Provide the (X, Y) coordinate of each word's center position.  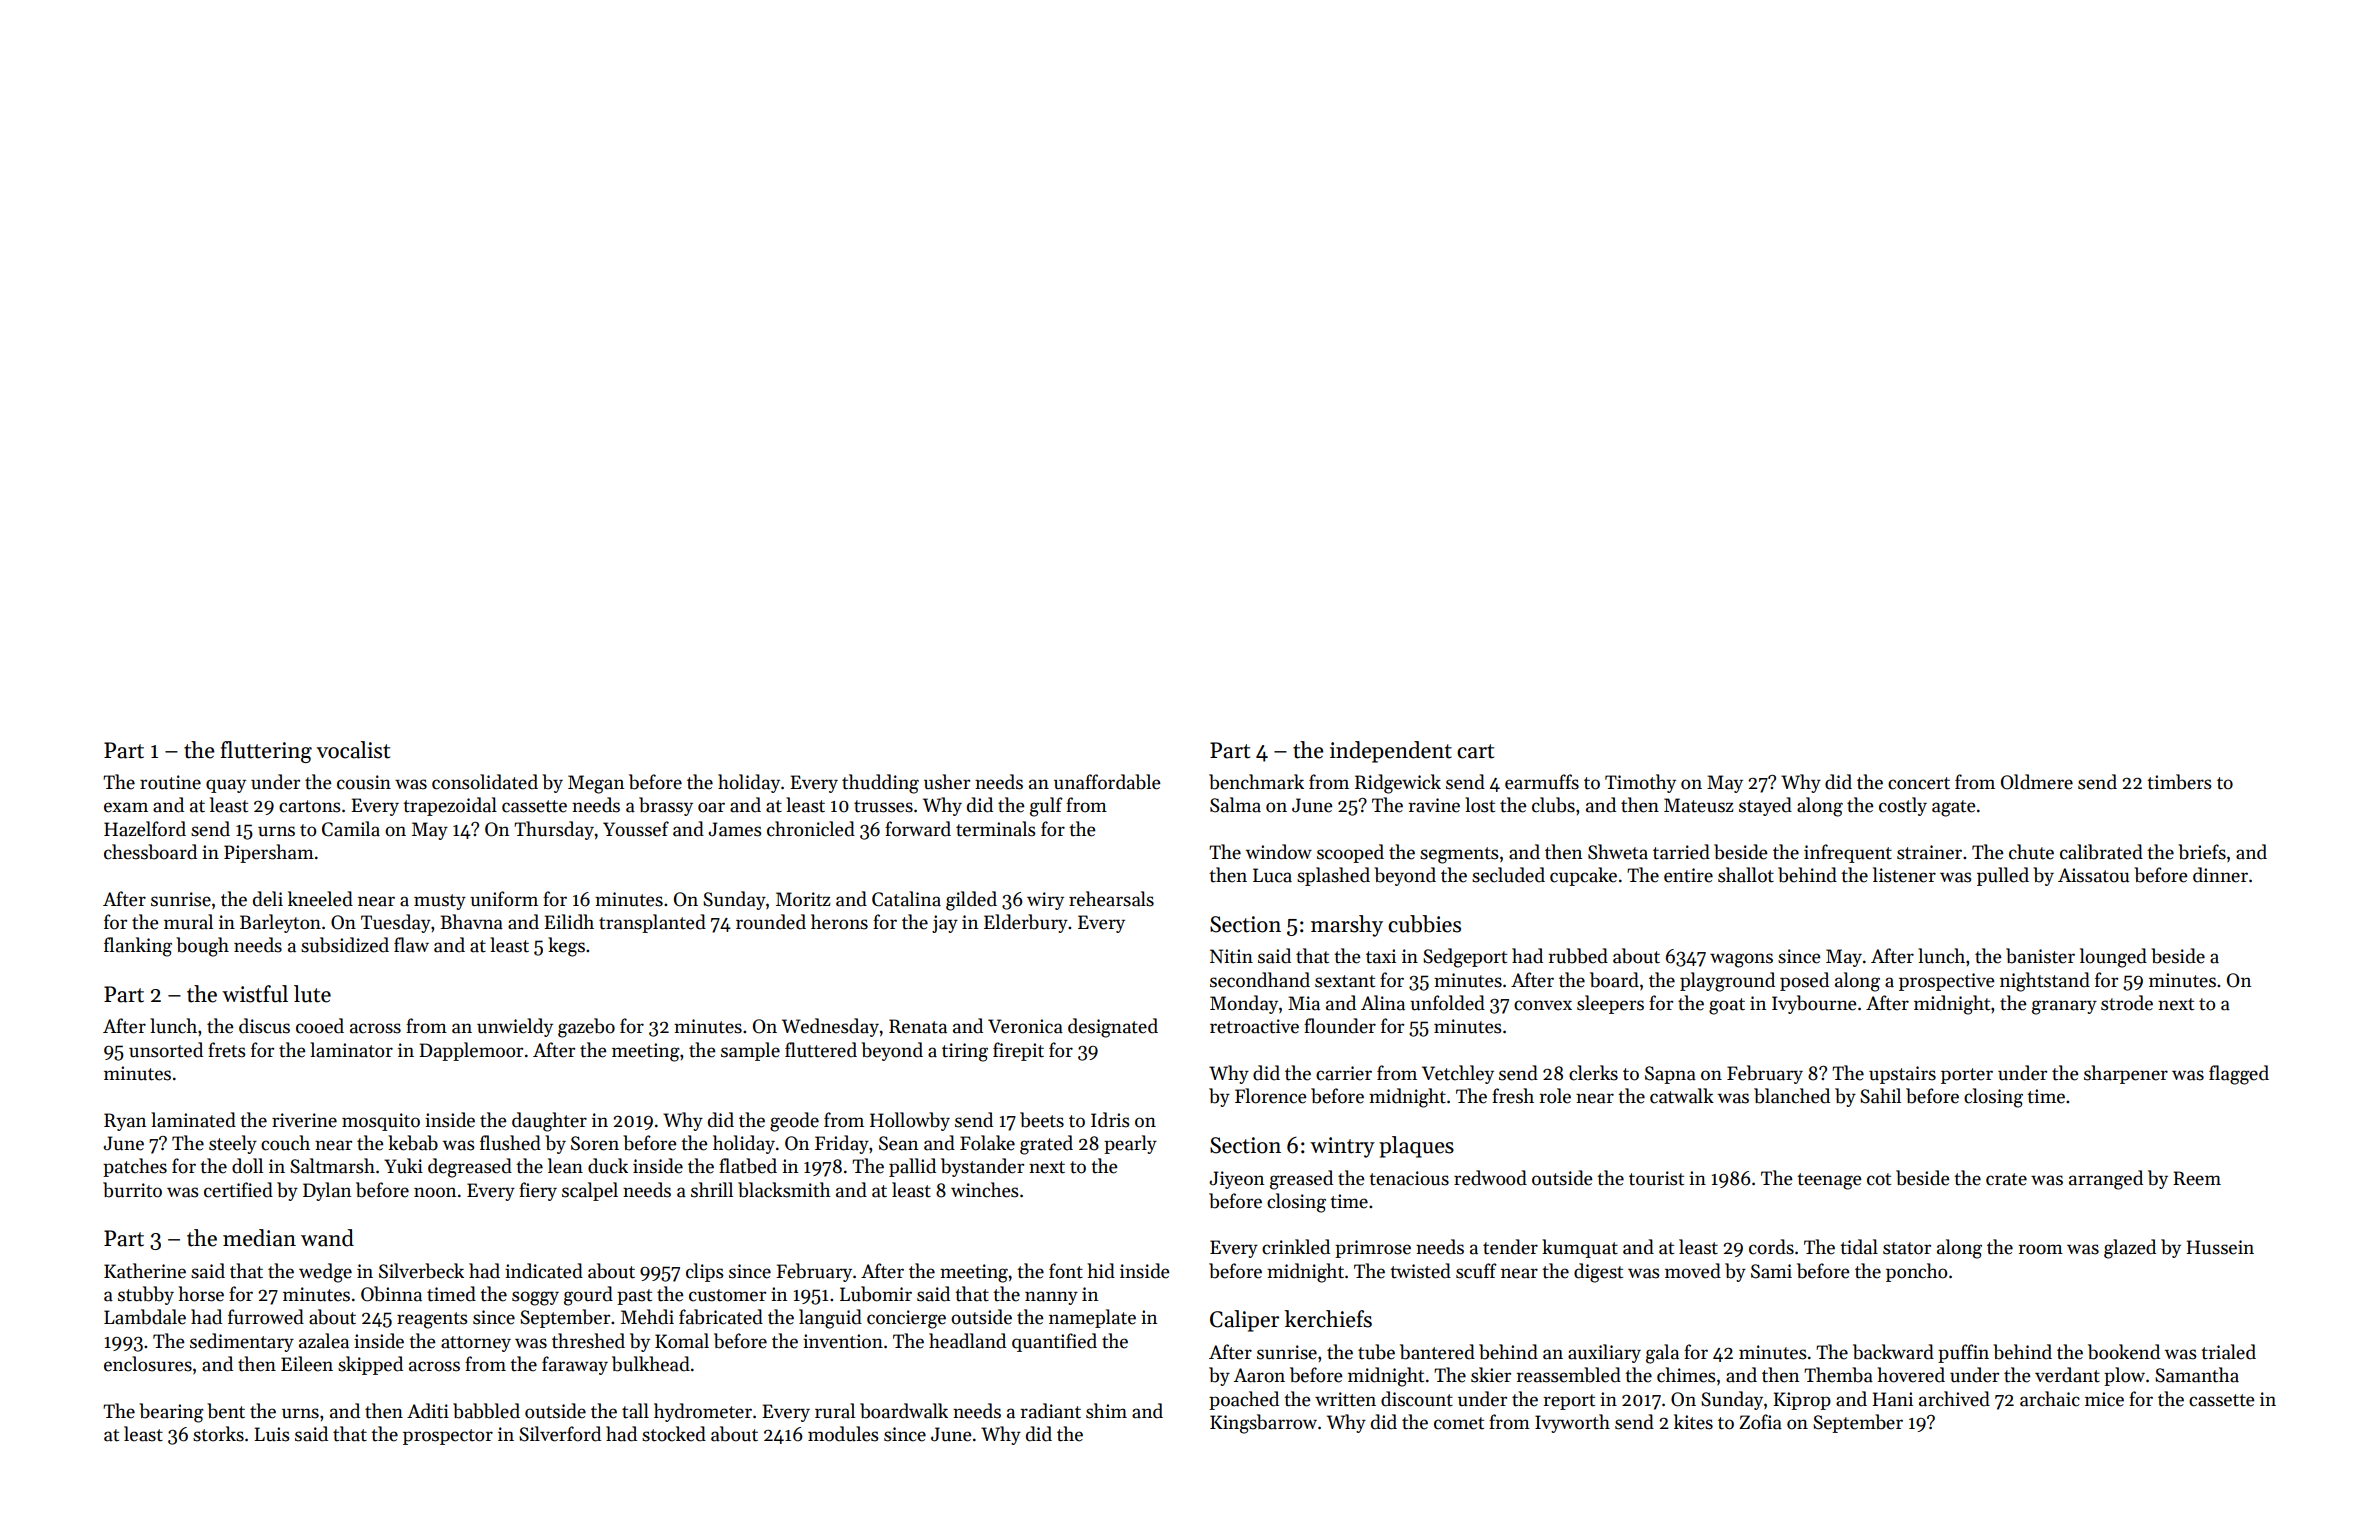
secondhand (1260, 980)
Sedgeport (1465, 958)
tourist (1656, 1178)
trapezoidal (450, 806)
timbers (2179, 782)
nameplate (1092, 1318)
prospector (448, 1437)
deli (268, 899)
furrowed (266, 1317)
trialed (2228, 1352)
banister (2040, 956)
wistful (255, 994)
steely (233, 1144)
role (1555, 1096)
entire (1688, 875)
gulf (1046, 807)
